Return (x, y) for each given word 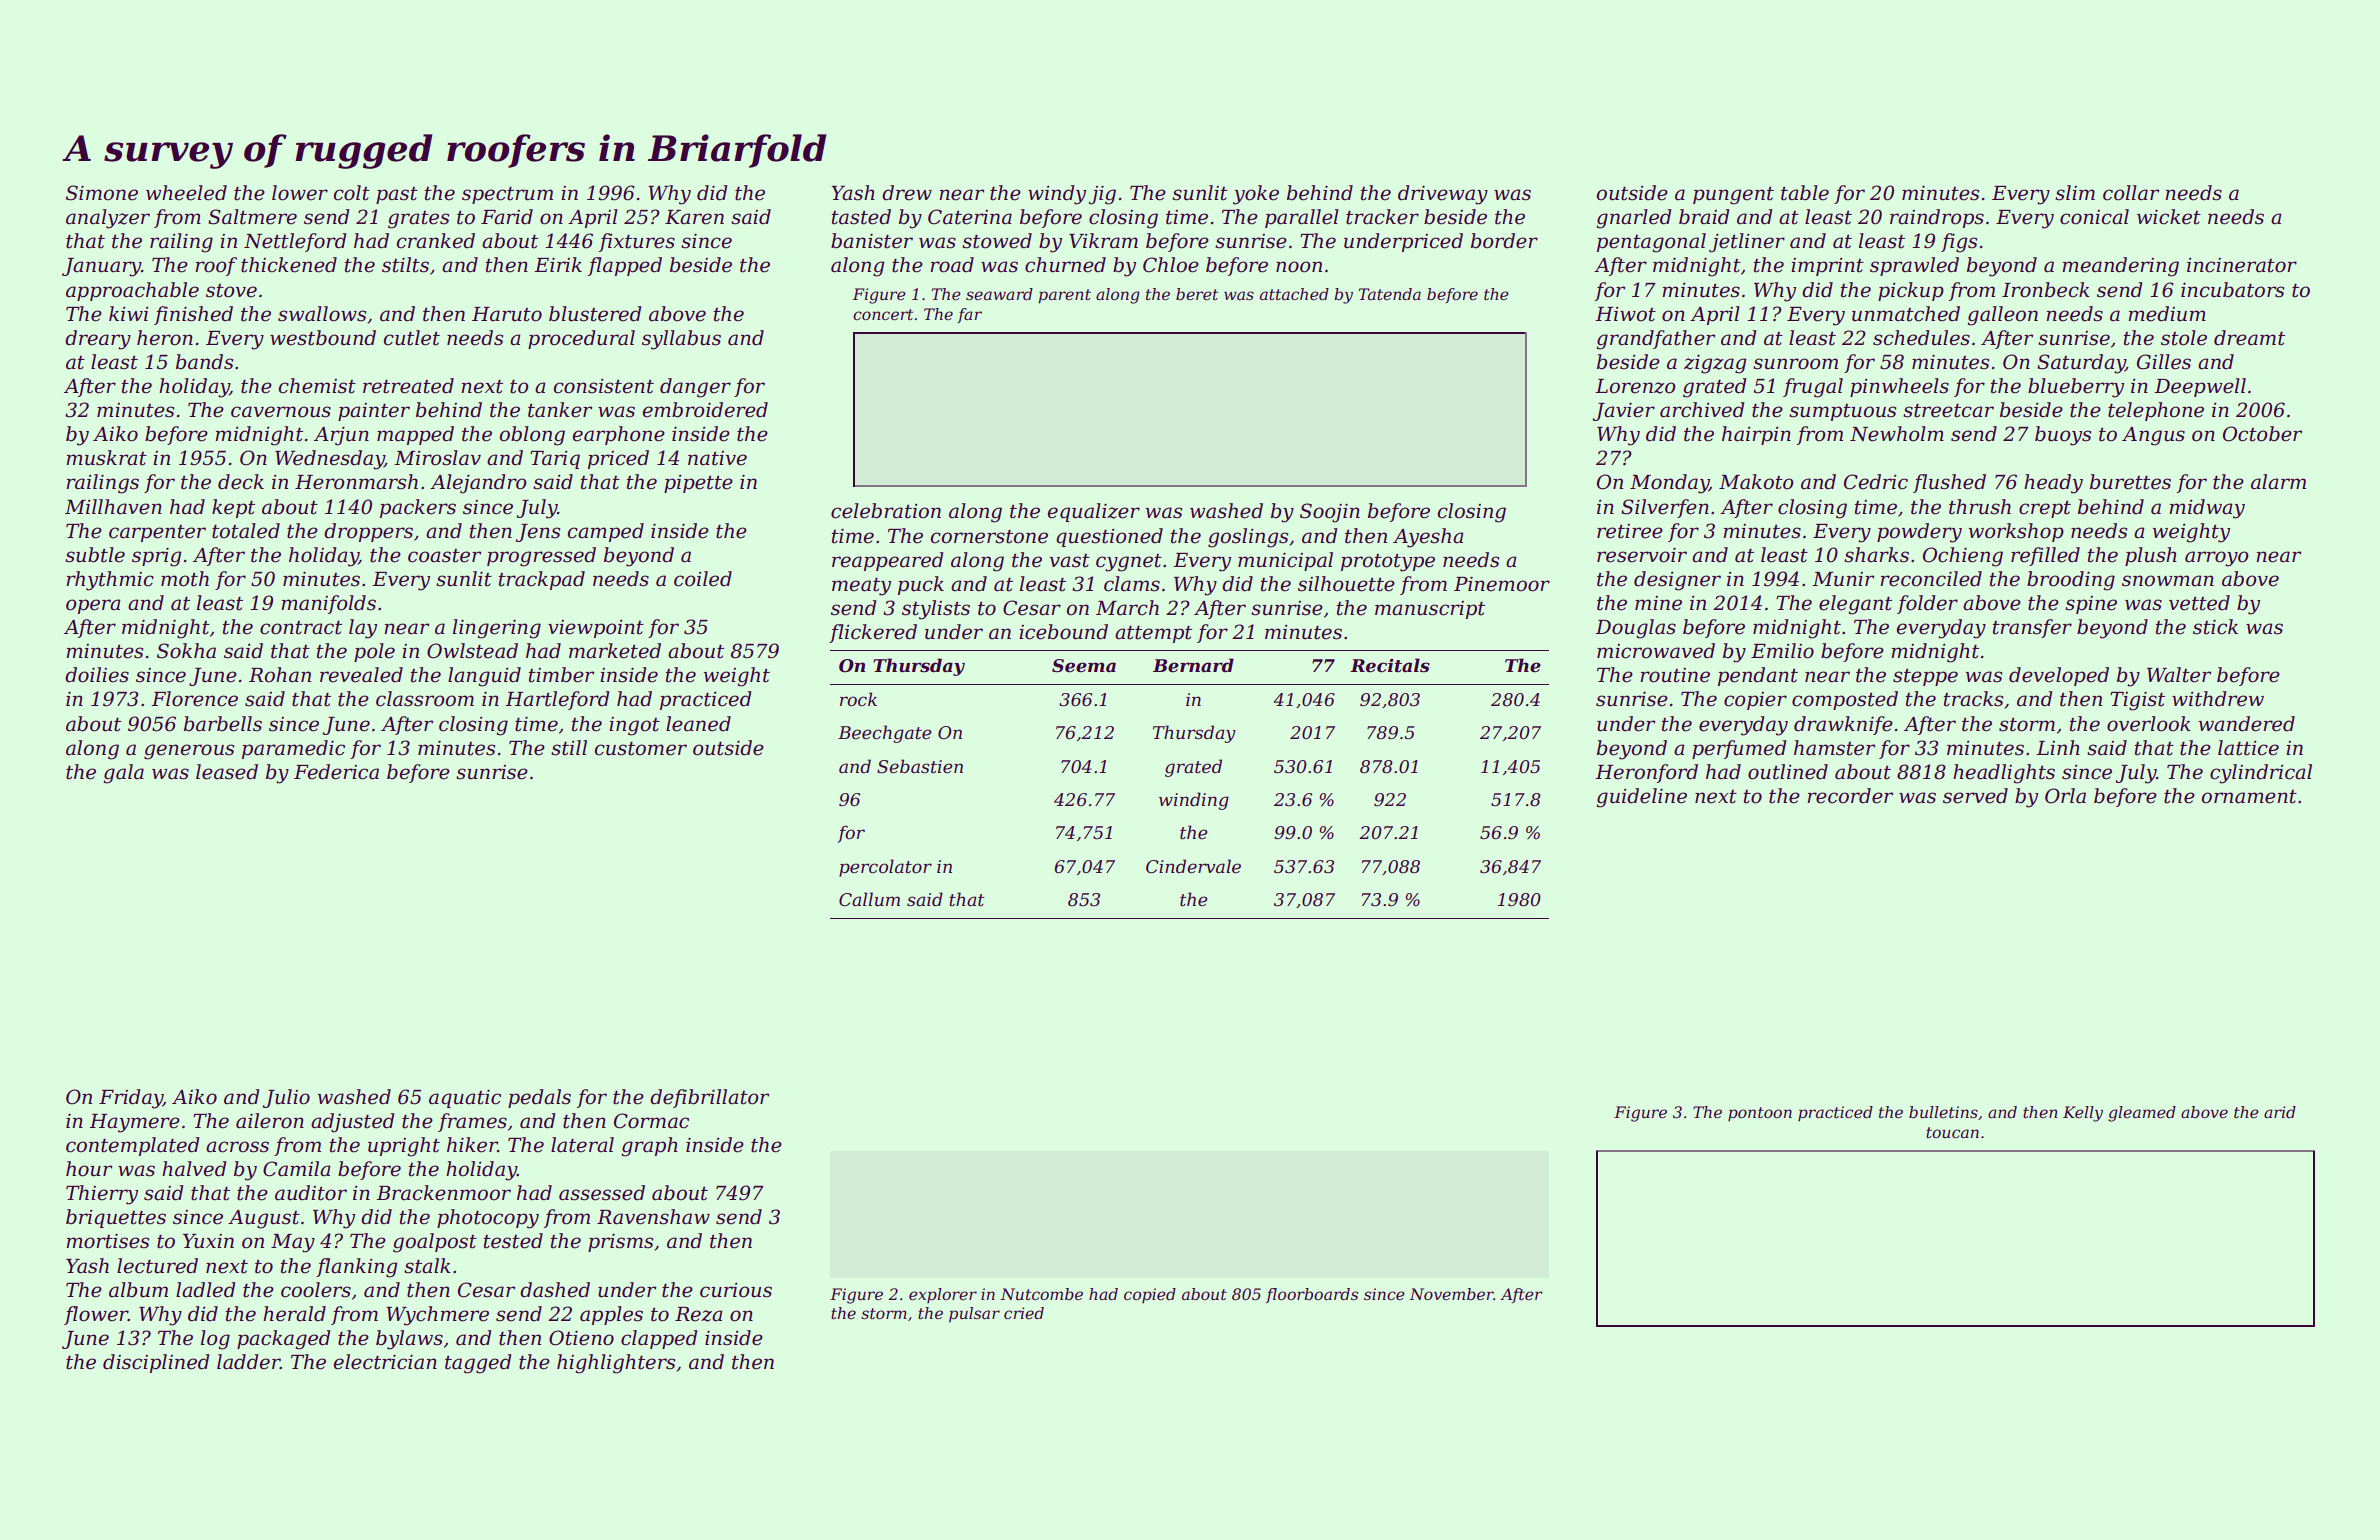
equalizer (1094, 512)
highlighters (616, 1364)
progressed (541, 557)
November (1452, 1294)
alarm (2278, 482)
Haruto (507, 314)
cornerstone (989, 537)
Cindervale (1193, 866)
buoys (2063, 436)
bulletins (1943, 1112)
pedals (539, 1098)
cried (1024, 1313)
